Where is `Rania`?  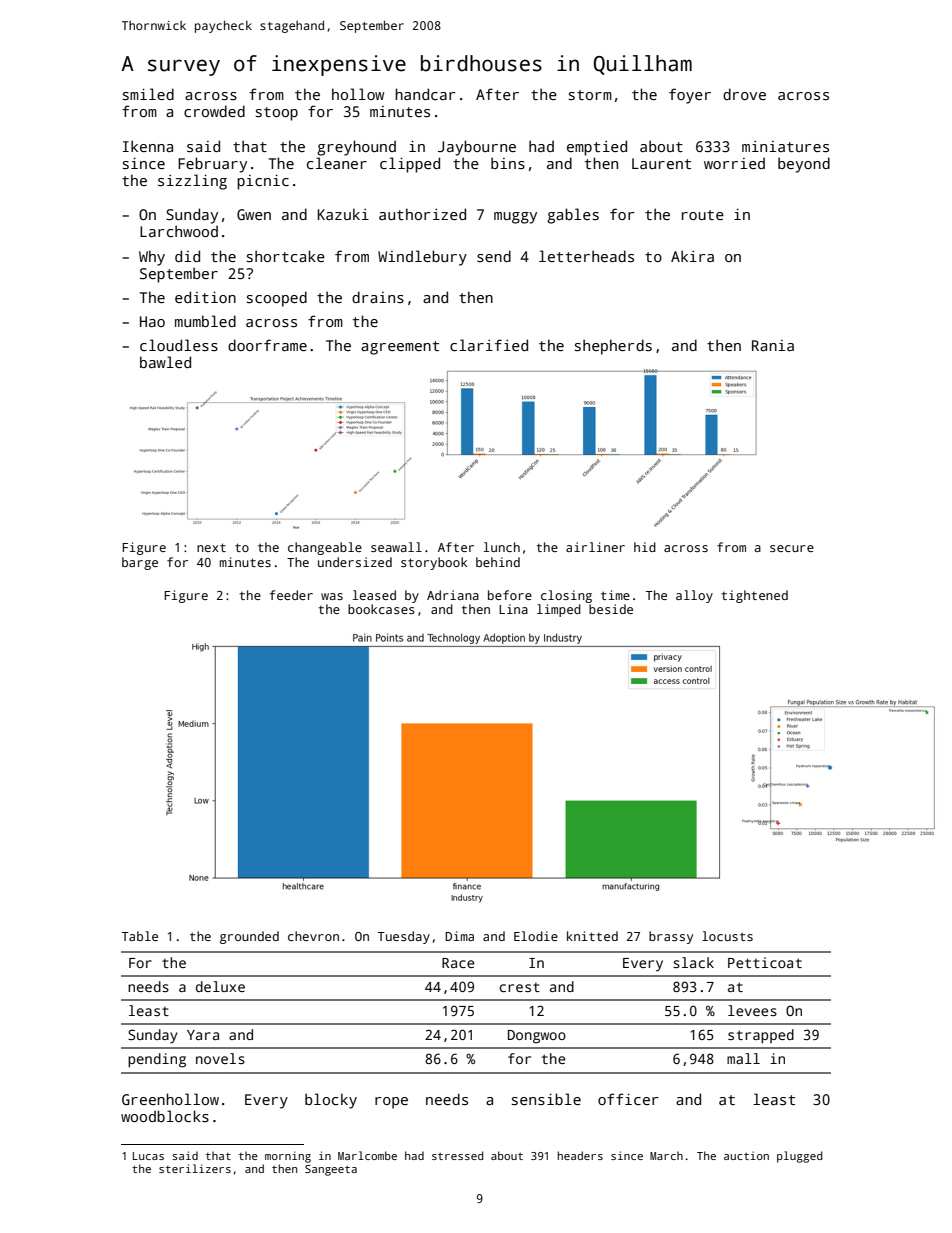 Rania is located at coordinates (773, 345).
